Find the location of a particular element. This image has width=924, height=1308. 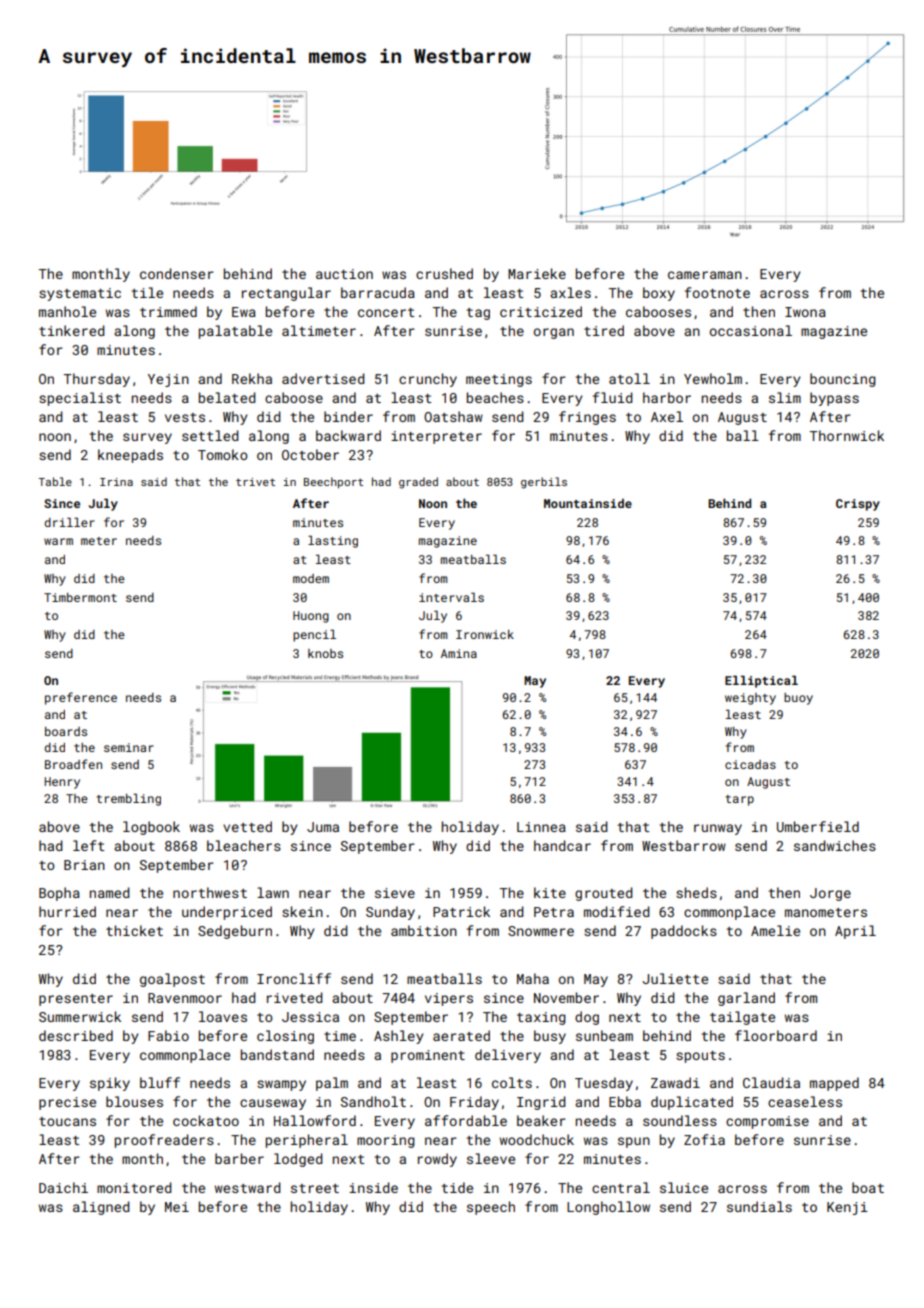

lasting is located at coordinates (333, 541).
